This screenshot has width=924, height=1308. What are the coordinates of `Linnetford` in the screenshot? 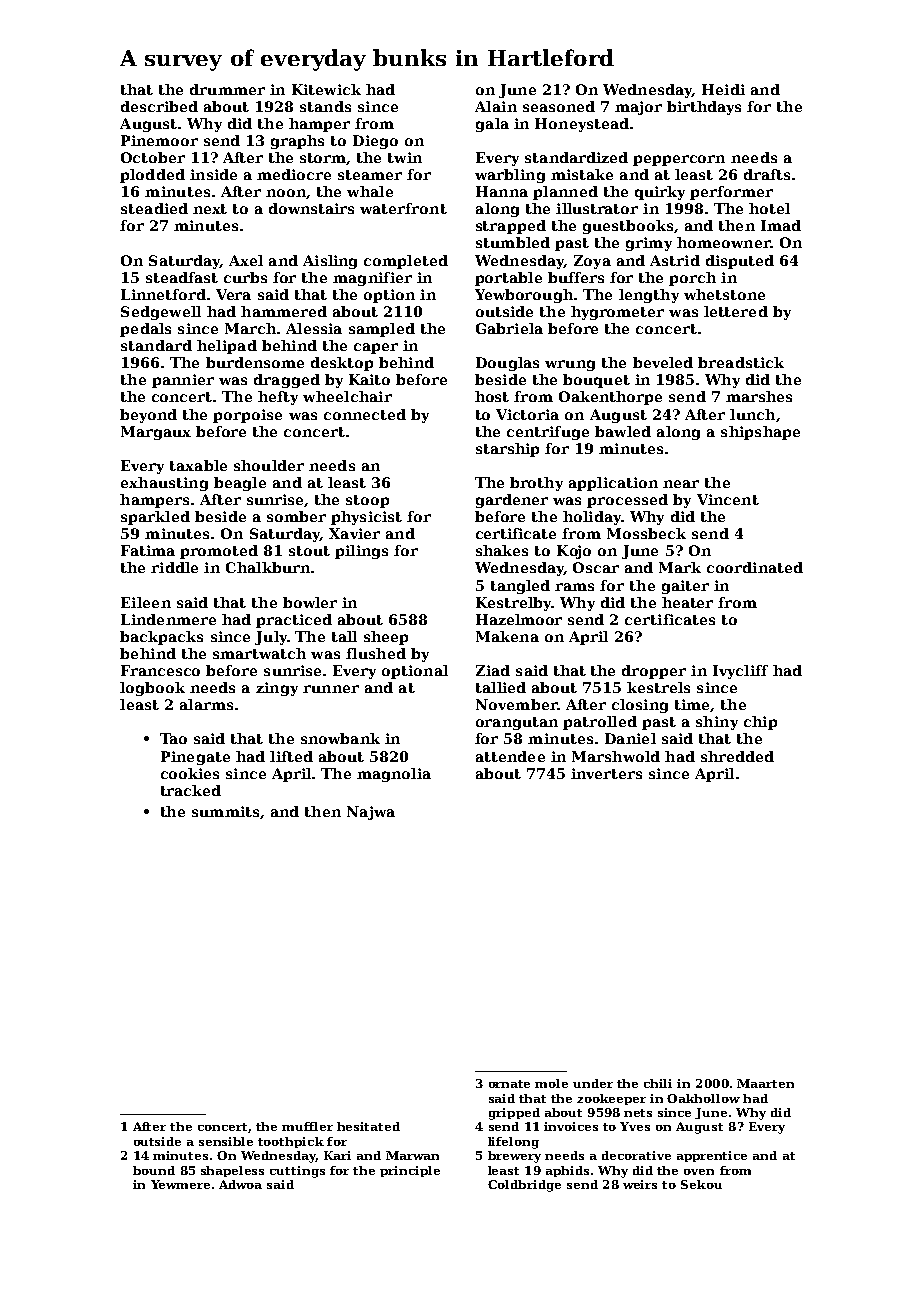 It's located at (163, 294).
